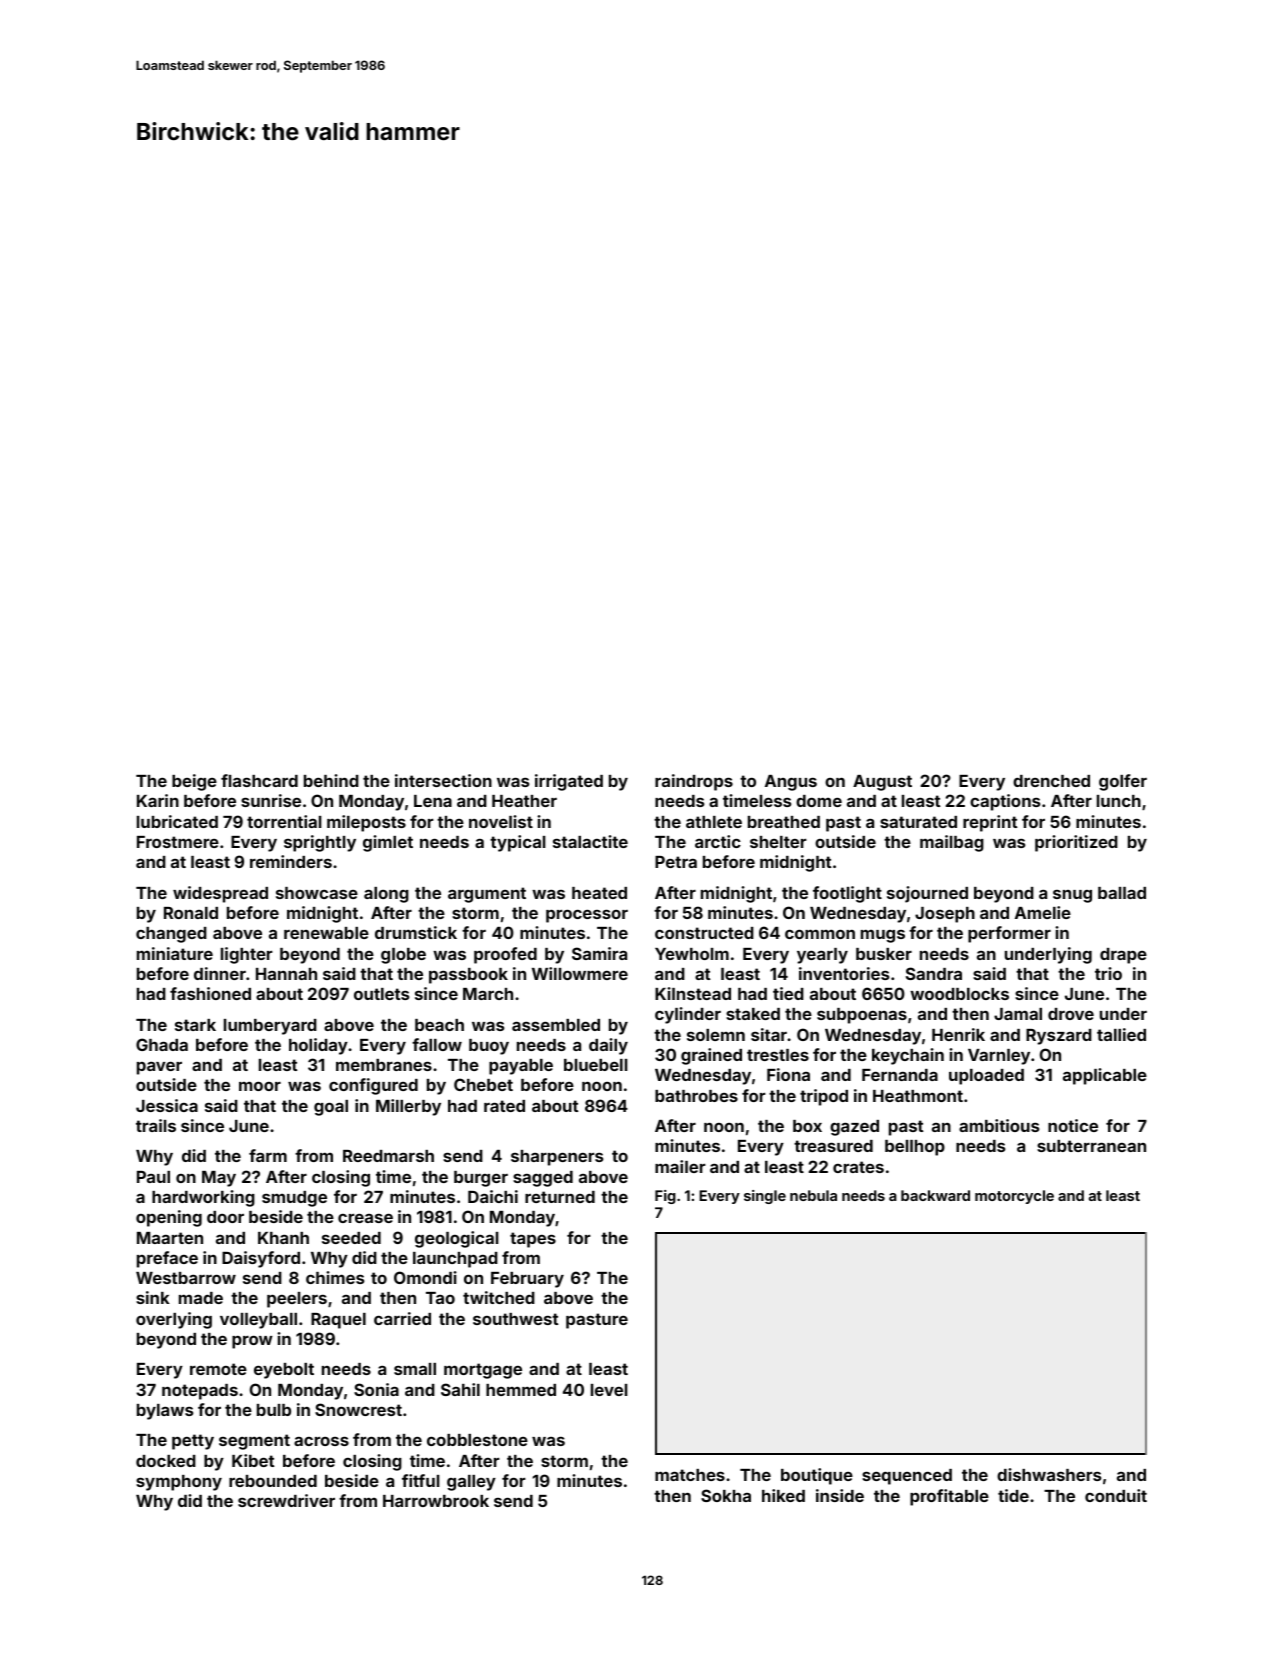  Describe the element at coordinates (524, 801) in the screenshot. I see `Heather` at that location.
